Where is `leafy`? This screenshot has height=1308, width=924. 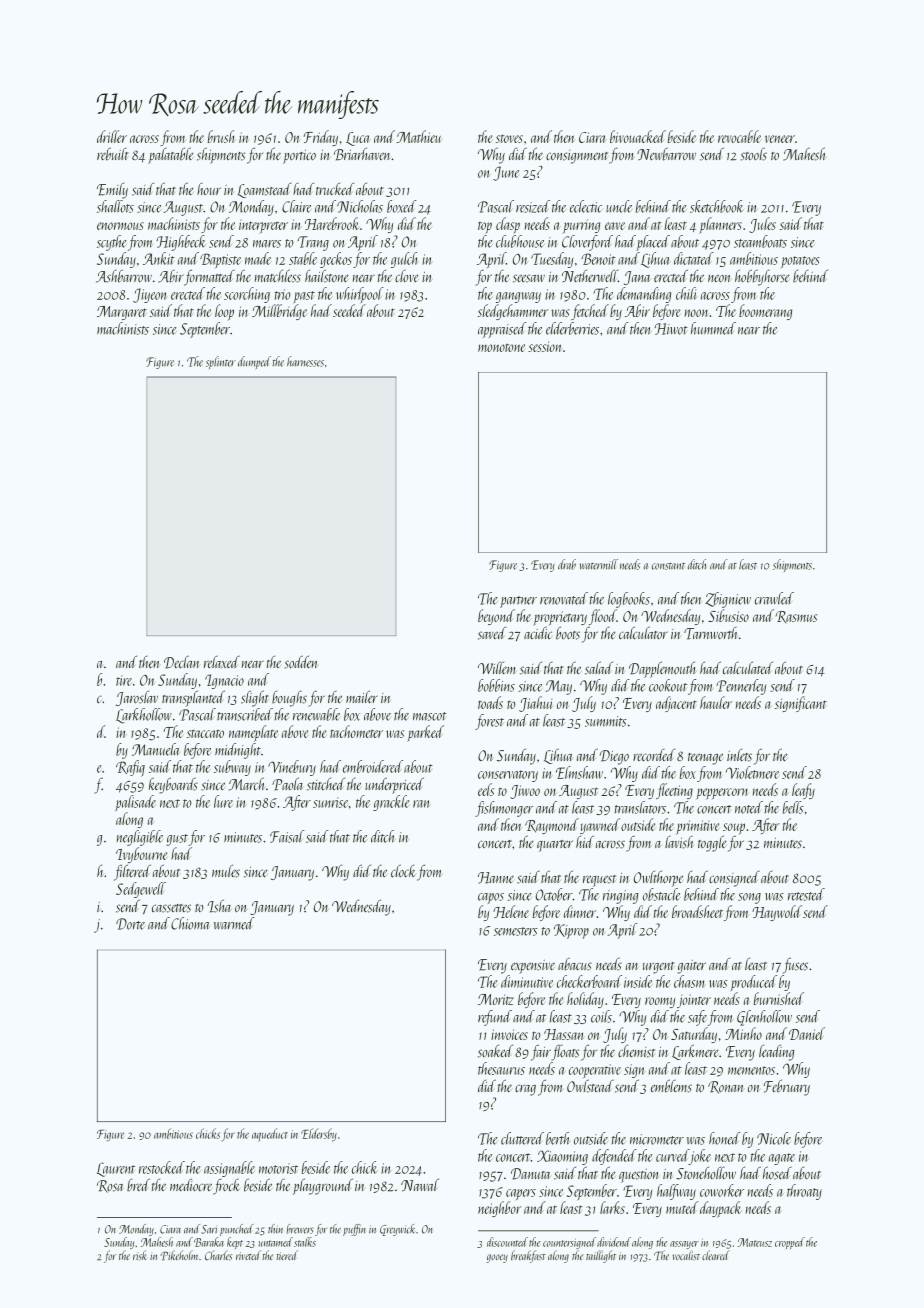 leafy is located at coordinates (803, 791).
